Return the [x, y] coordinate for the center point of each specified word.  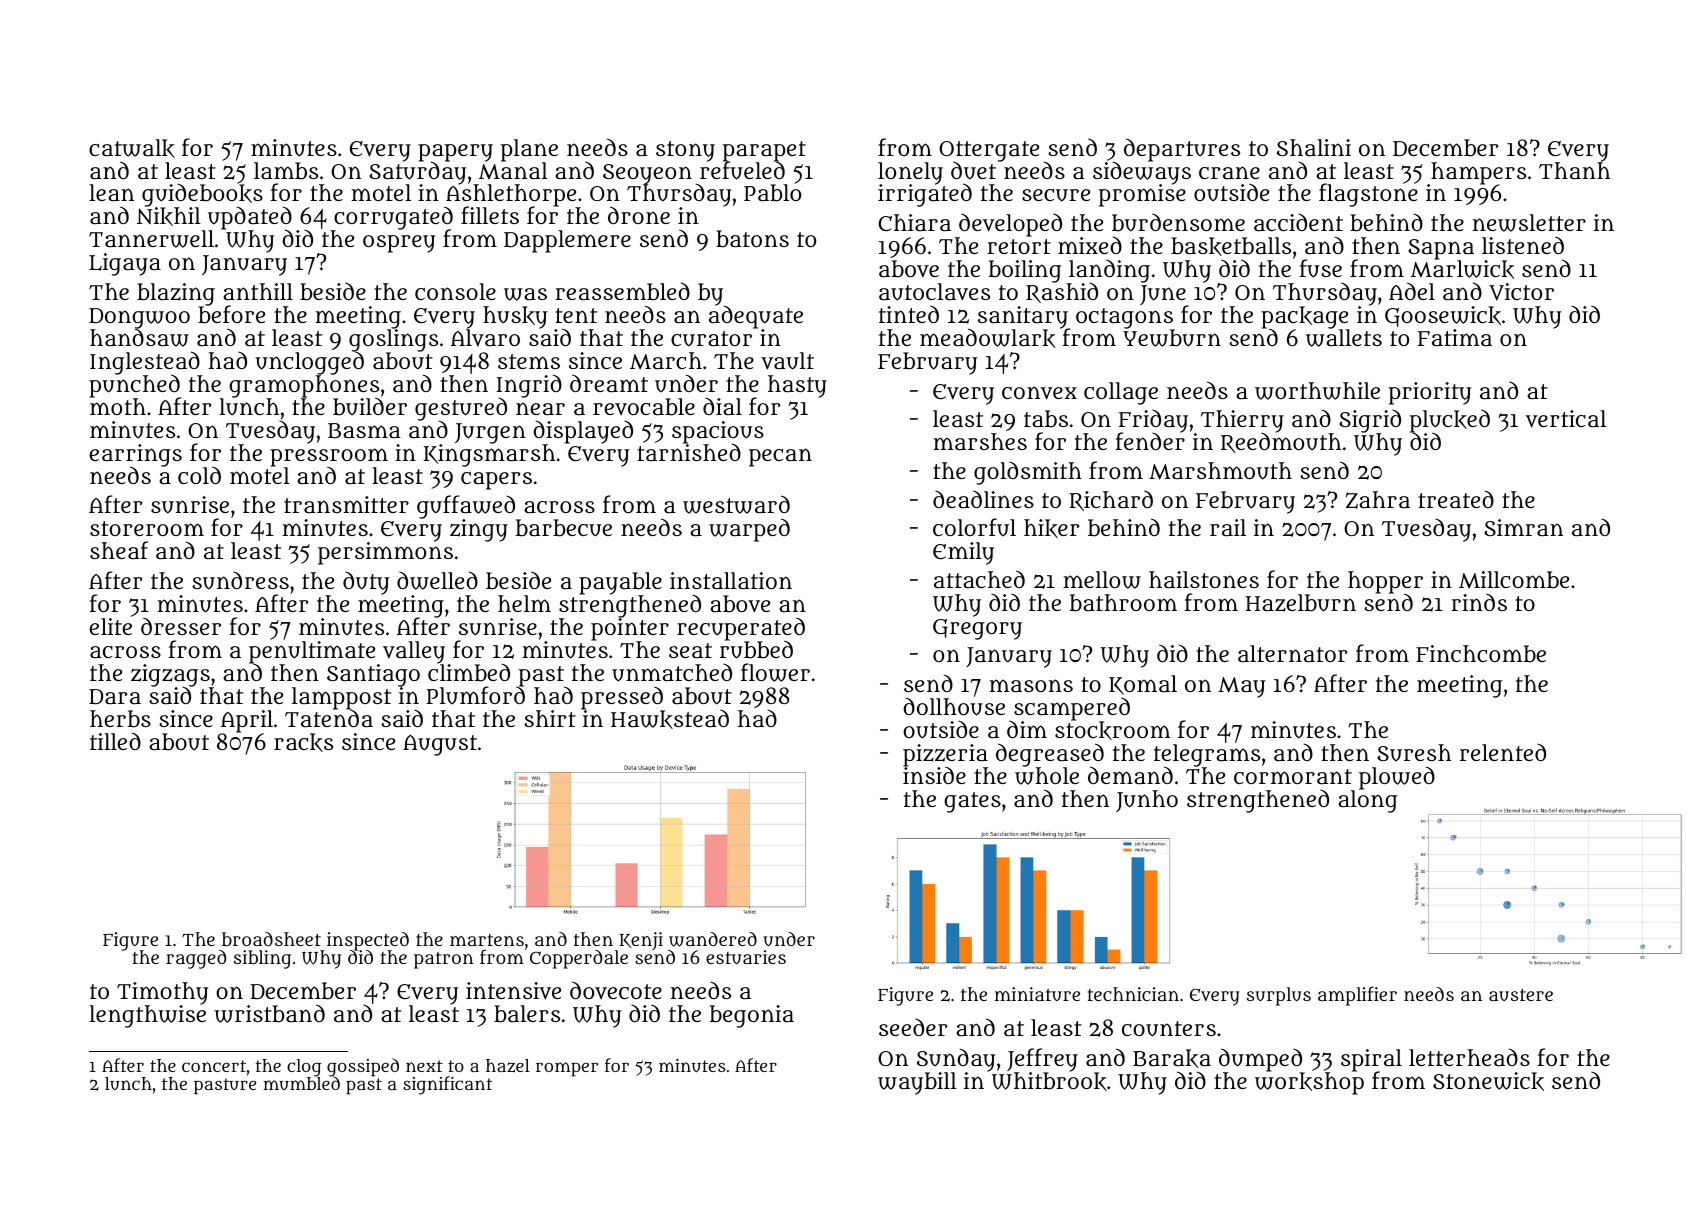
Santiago [373, 675]
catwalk [132, 148]
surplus [1279, 996]
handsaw [139, 338]
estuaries [746, 957]
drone [639, 215]
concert [214, 1066]
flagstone [1368, 195]
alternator [1292, 653]
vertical [1566, 419]
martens [487, 940]
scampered [1072, 709]
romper [567, 1069]
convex [1039, 393]
